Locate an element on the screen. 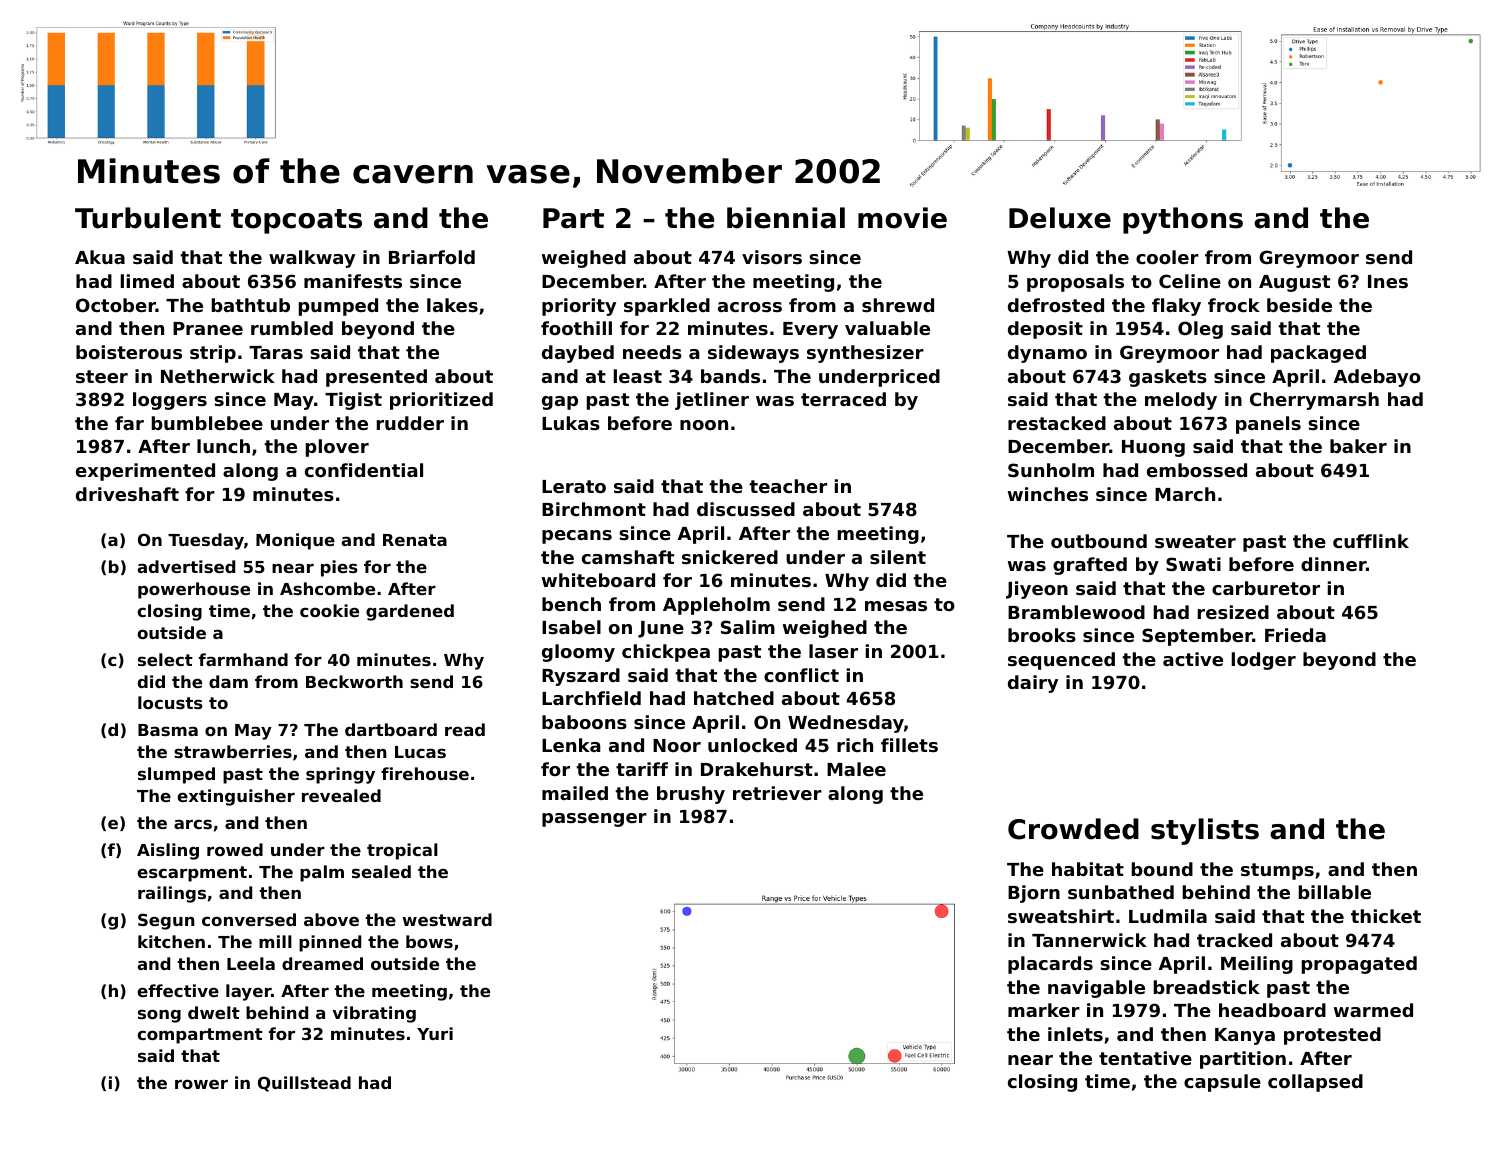  Birchmont is located at coordinates (594, 509).
